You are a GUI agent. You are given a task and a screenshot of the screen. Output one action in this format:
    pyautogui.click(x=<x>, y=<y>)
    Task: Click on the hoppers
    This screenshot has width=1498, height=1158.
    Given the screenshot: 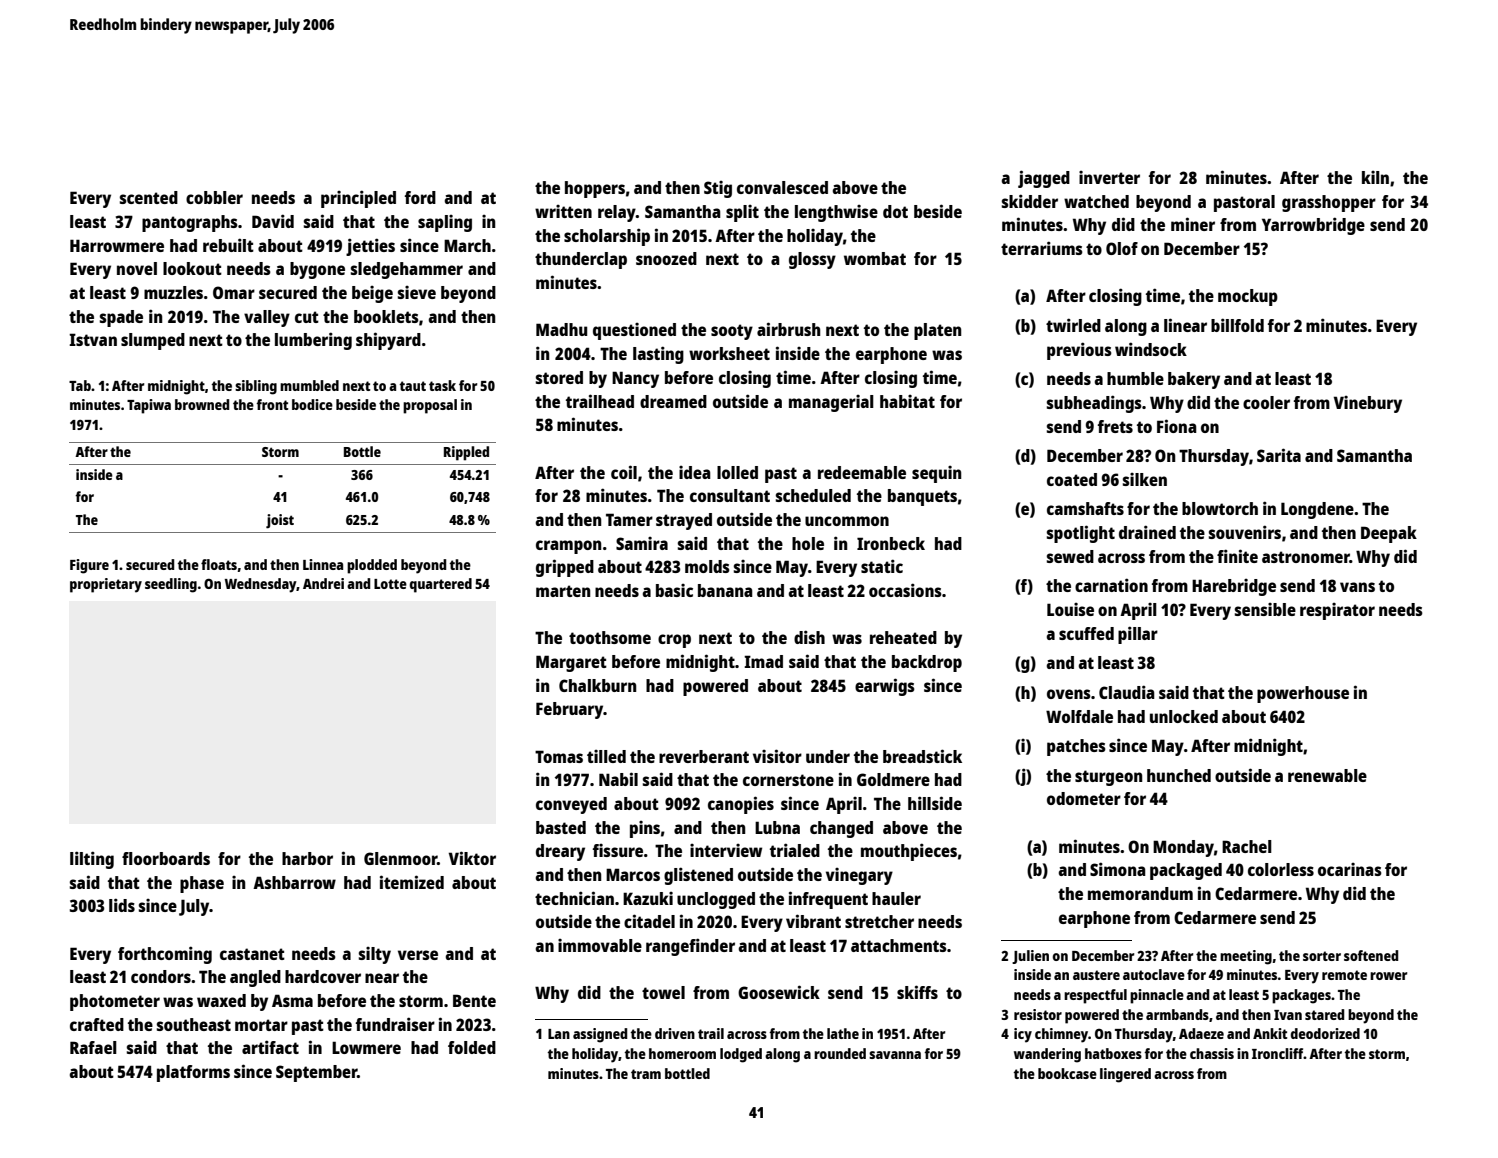 What is the action you would take?
    pyautogui.click(x=595, y=189)
